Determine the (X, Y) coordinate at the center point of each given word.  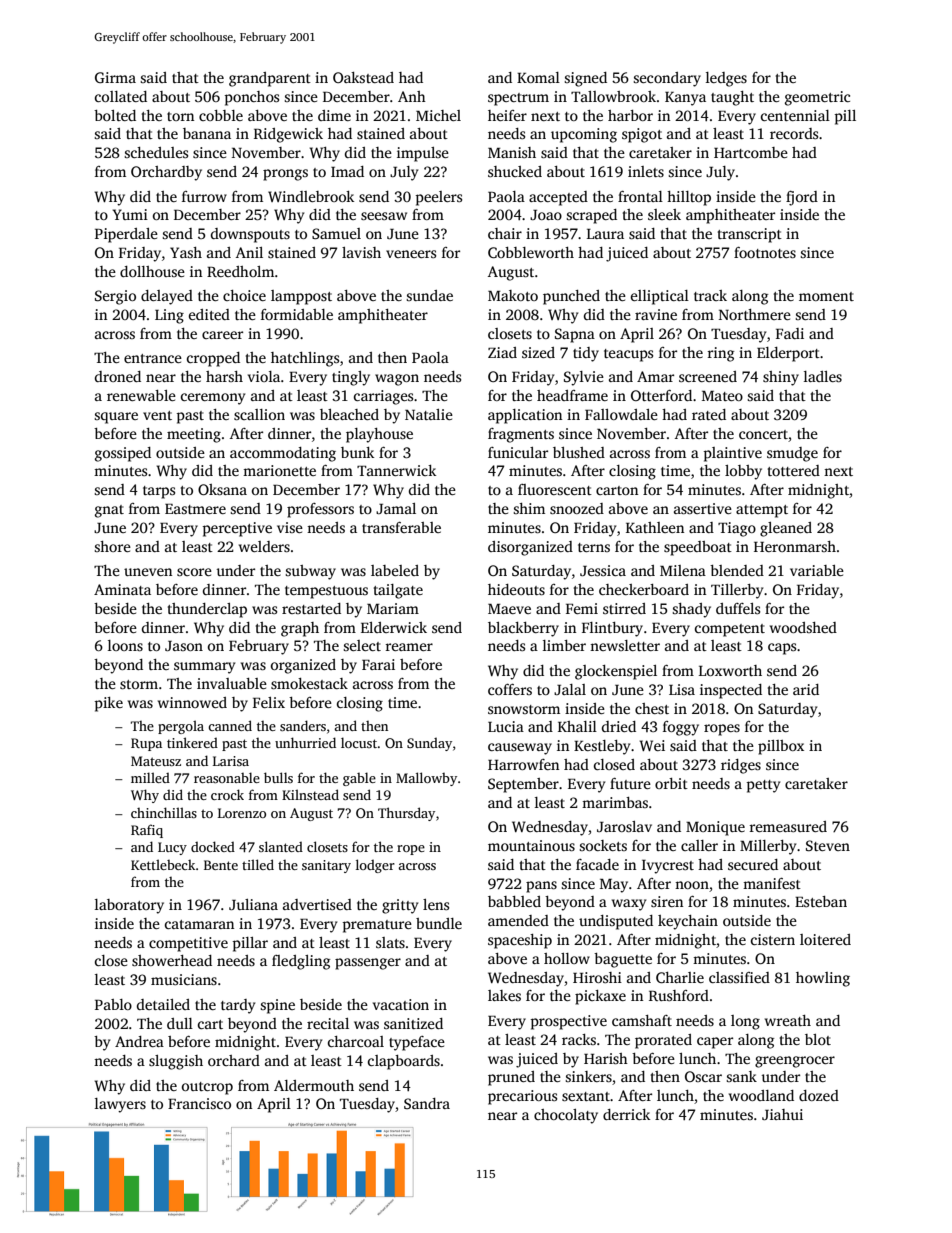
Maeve (509, 609)
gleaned (786, 529)
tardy (238, 1006)
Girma (115, 77)
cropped (213, 359)
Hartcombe (751, 152)
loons (125, 645)
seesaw (384, 216)
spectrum (518, 99)
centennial (795, 115)
